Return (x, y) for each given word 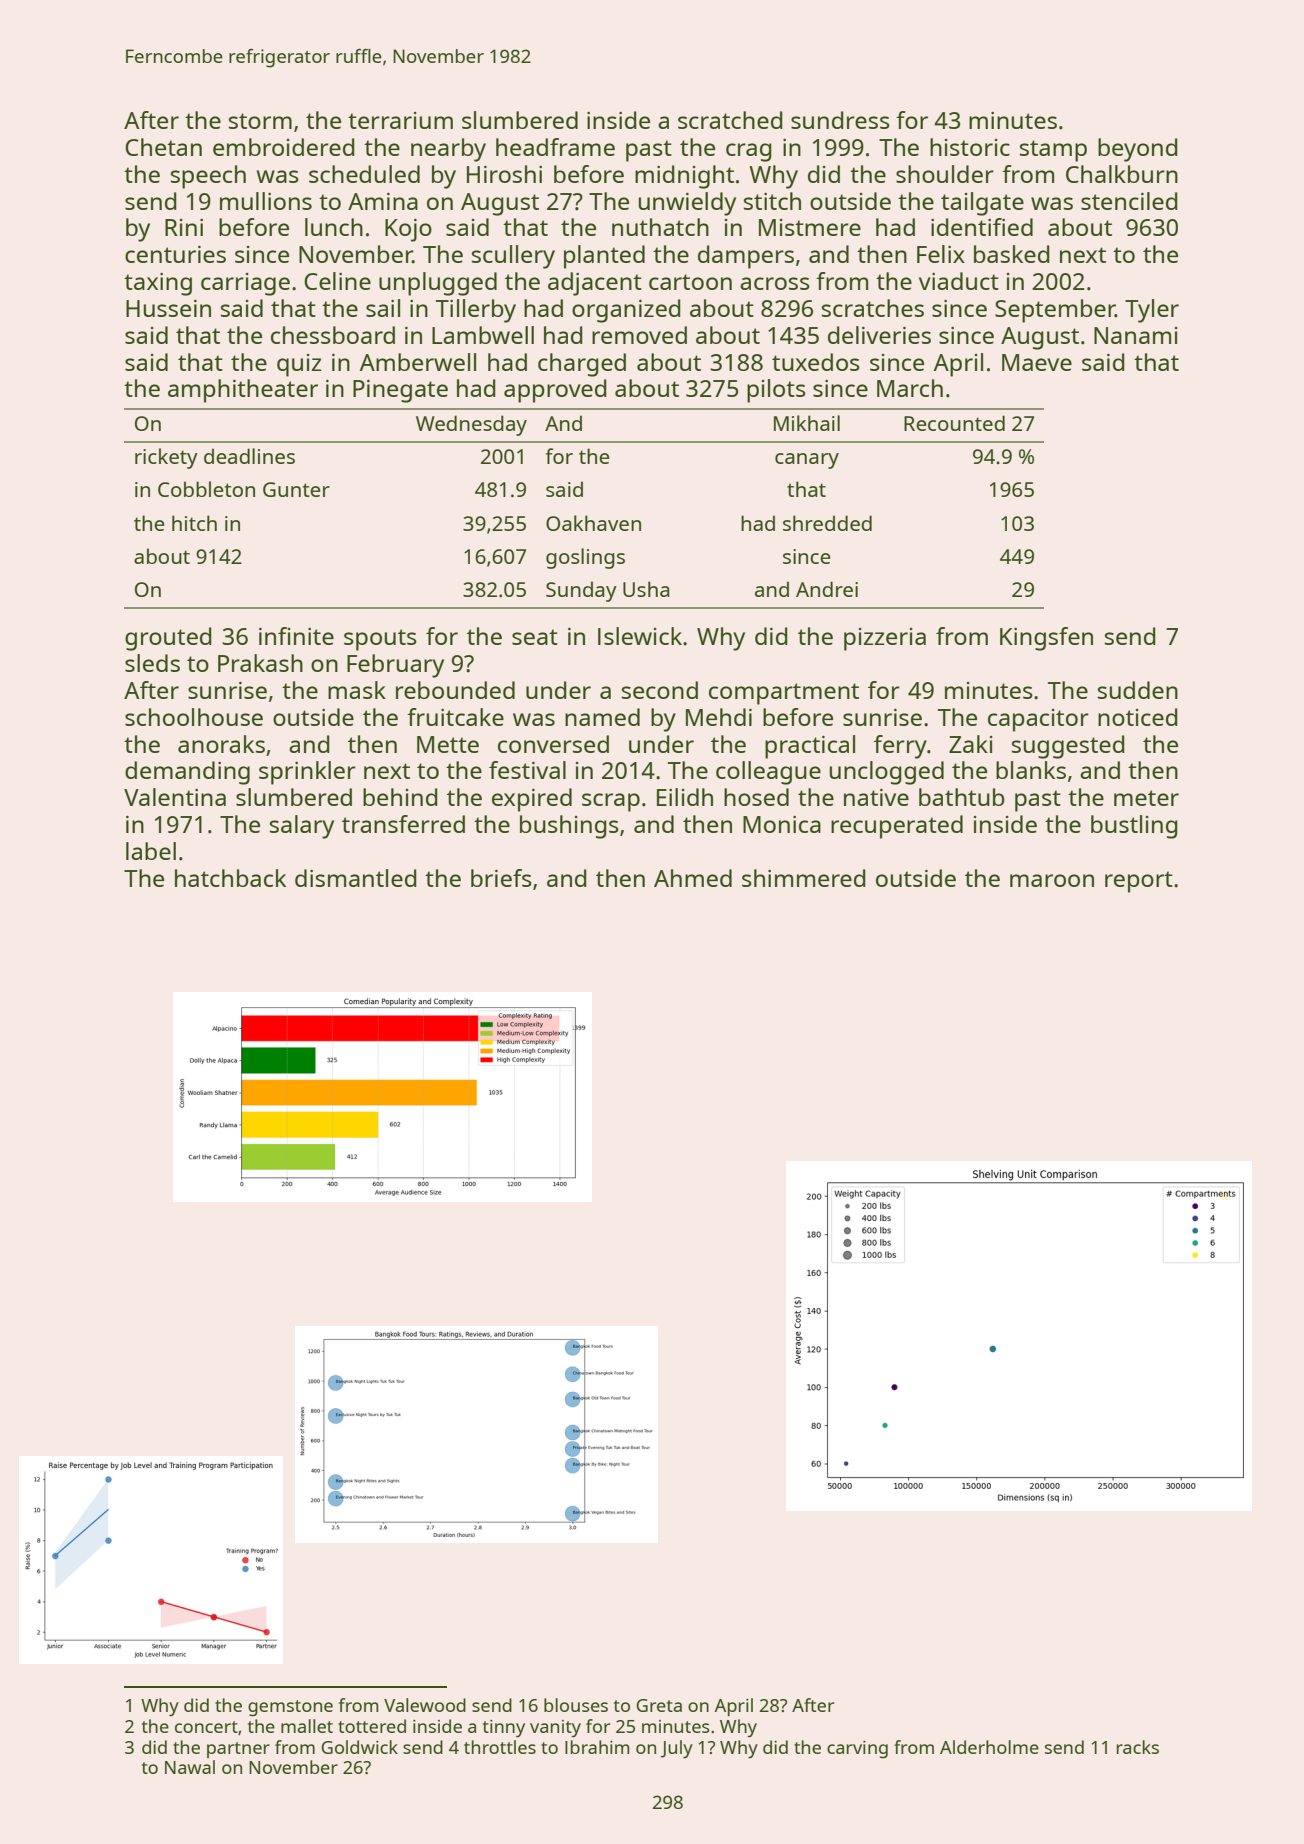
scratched (730, 120)
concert (206, 1727)
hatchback (230, 878)
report (1139, 882)
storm (260, 121)
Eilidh (685, 797)
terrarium (400, 120)
